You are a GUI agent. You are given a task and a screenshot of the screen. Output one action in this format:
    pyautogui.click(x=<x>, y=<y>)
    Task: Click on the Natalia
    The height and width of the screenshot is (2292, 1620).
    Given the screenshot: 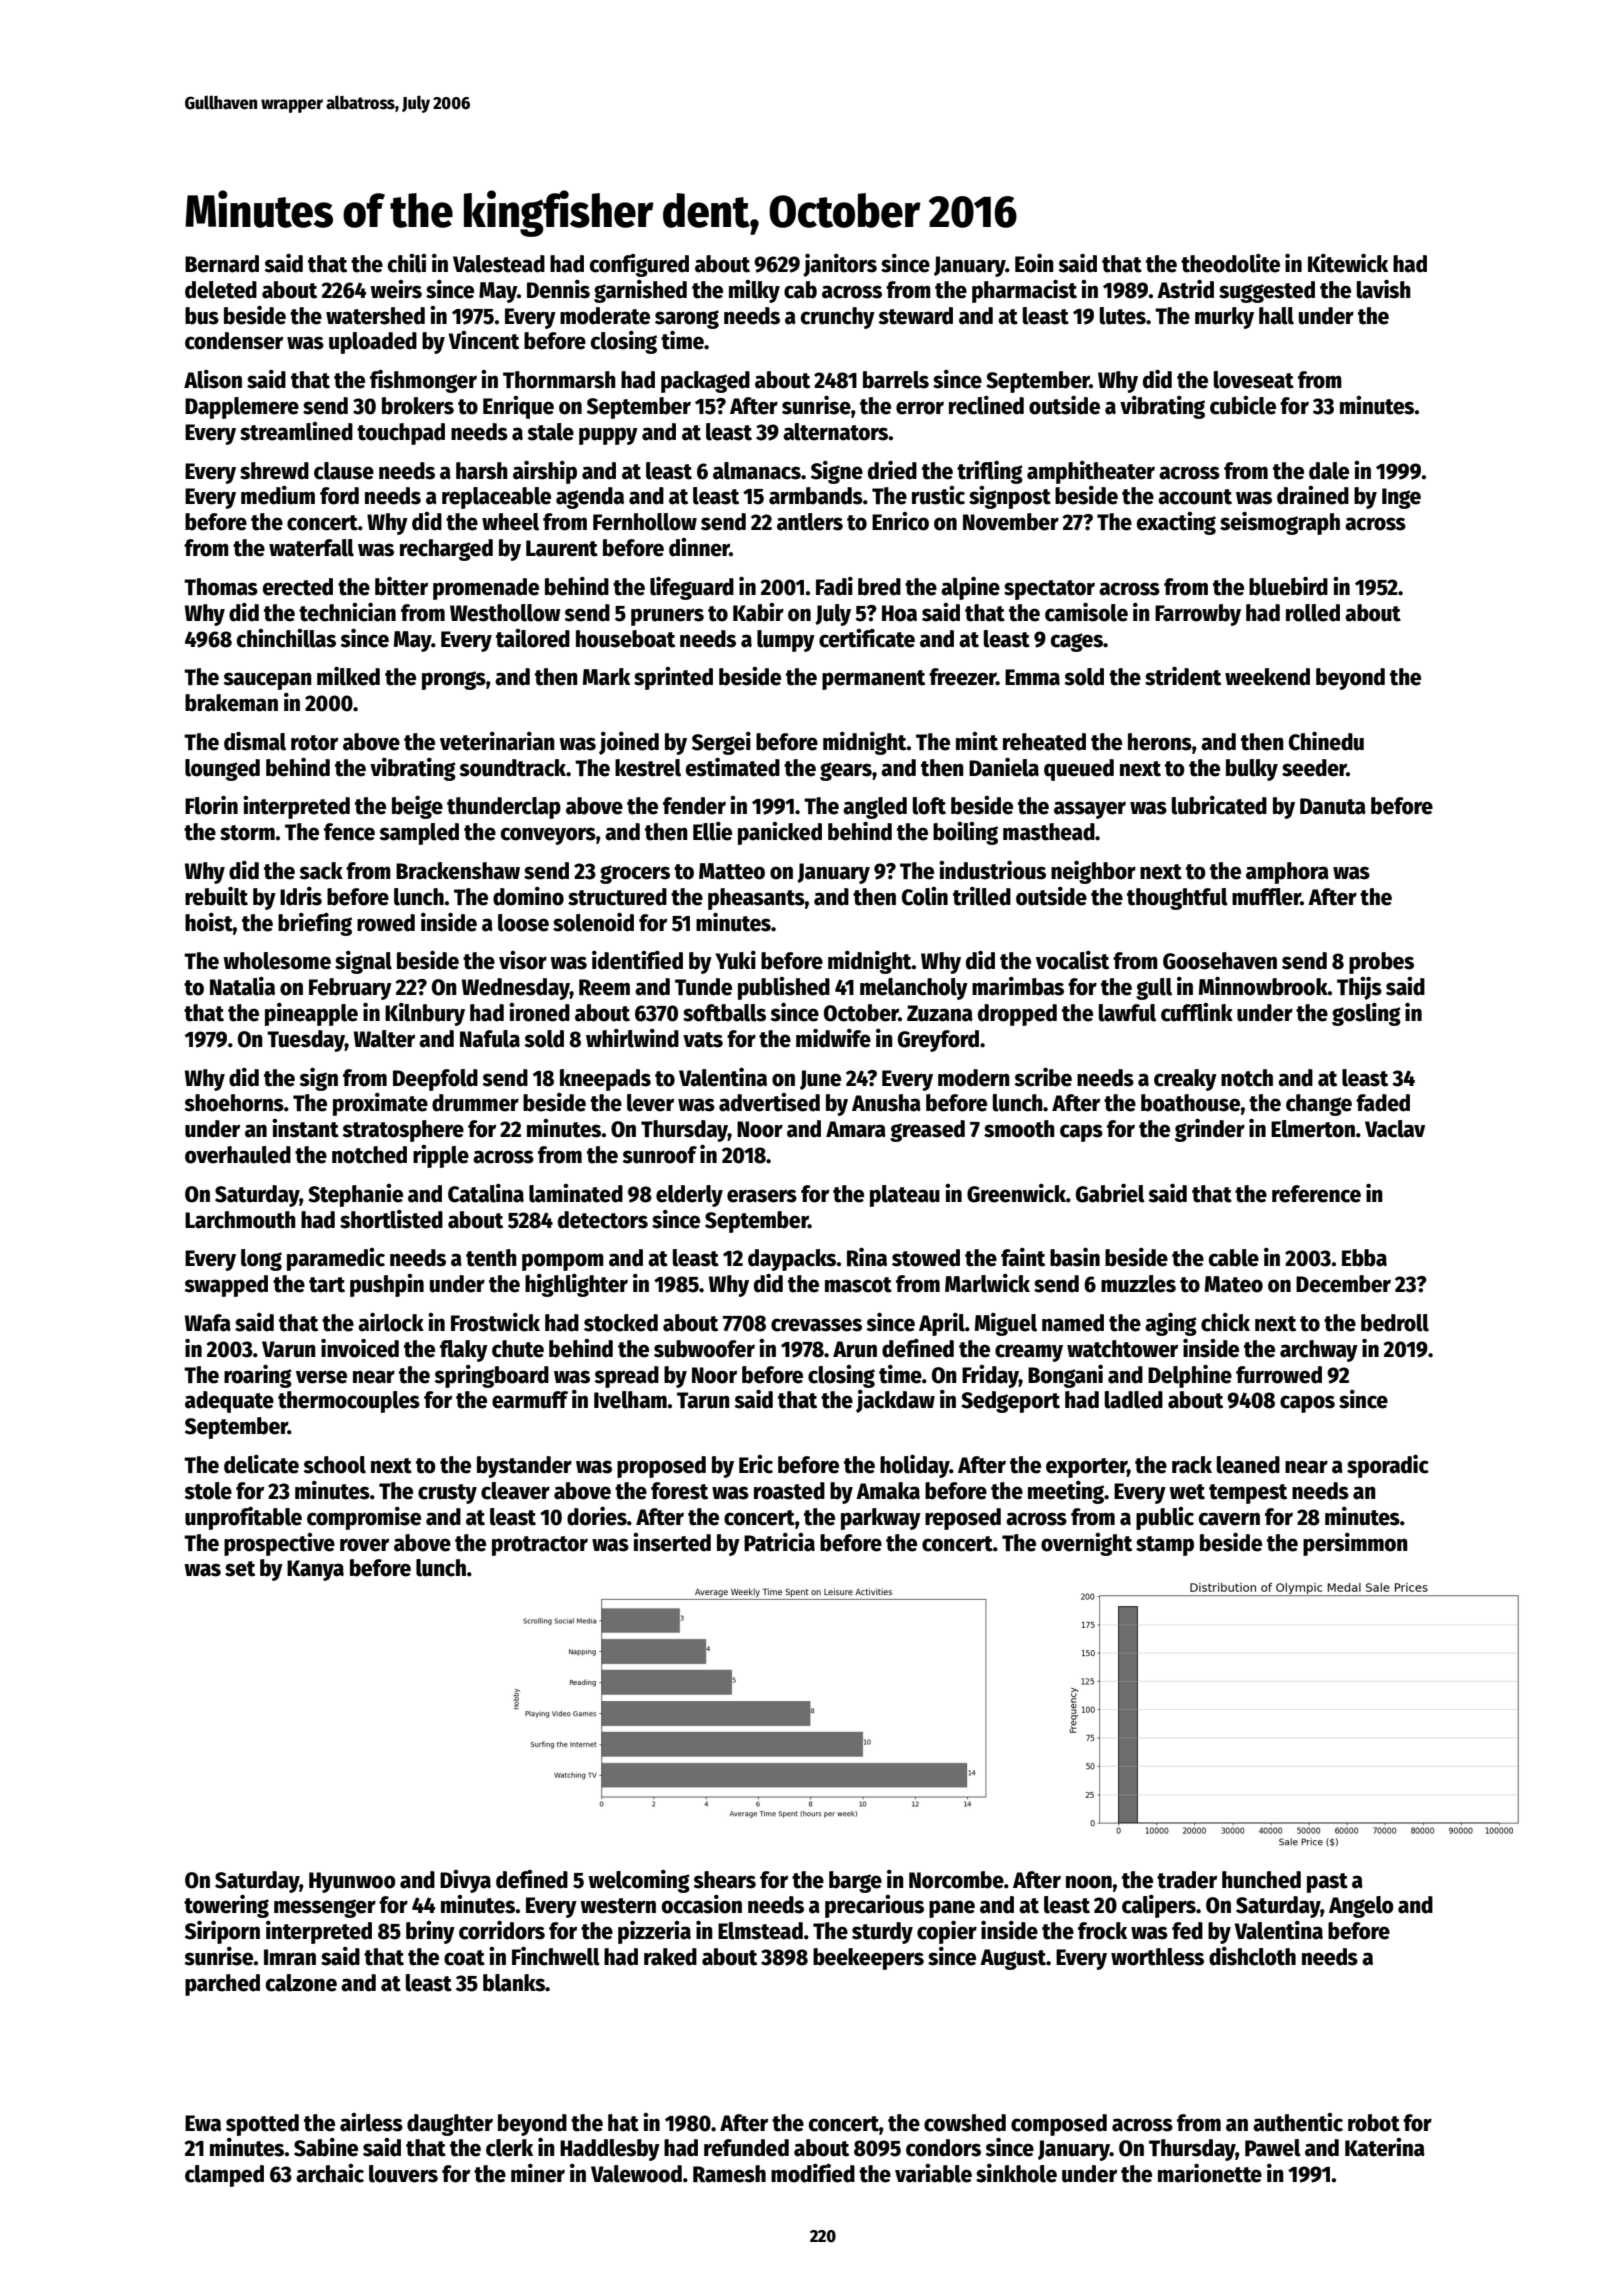 What is the action you would take?
    pyautogui.click(x=242, y=986)
